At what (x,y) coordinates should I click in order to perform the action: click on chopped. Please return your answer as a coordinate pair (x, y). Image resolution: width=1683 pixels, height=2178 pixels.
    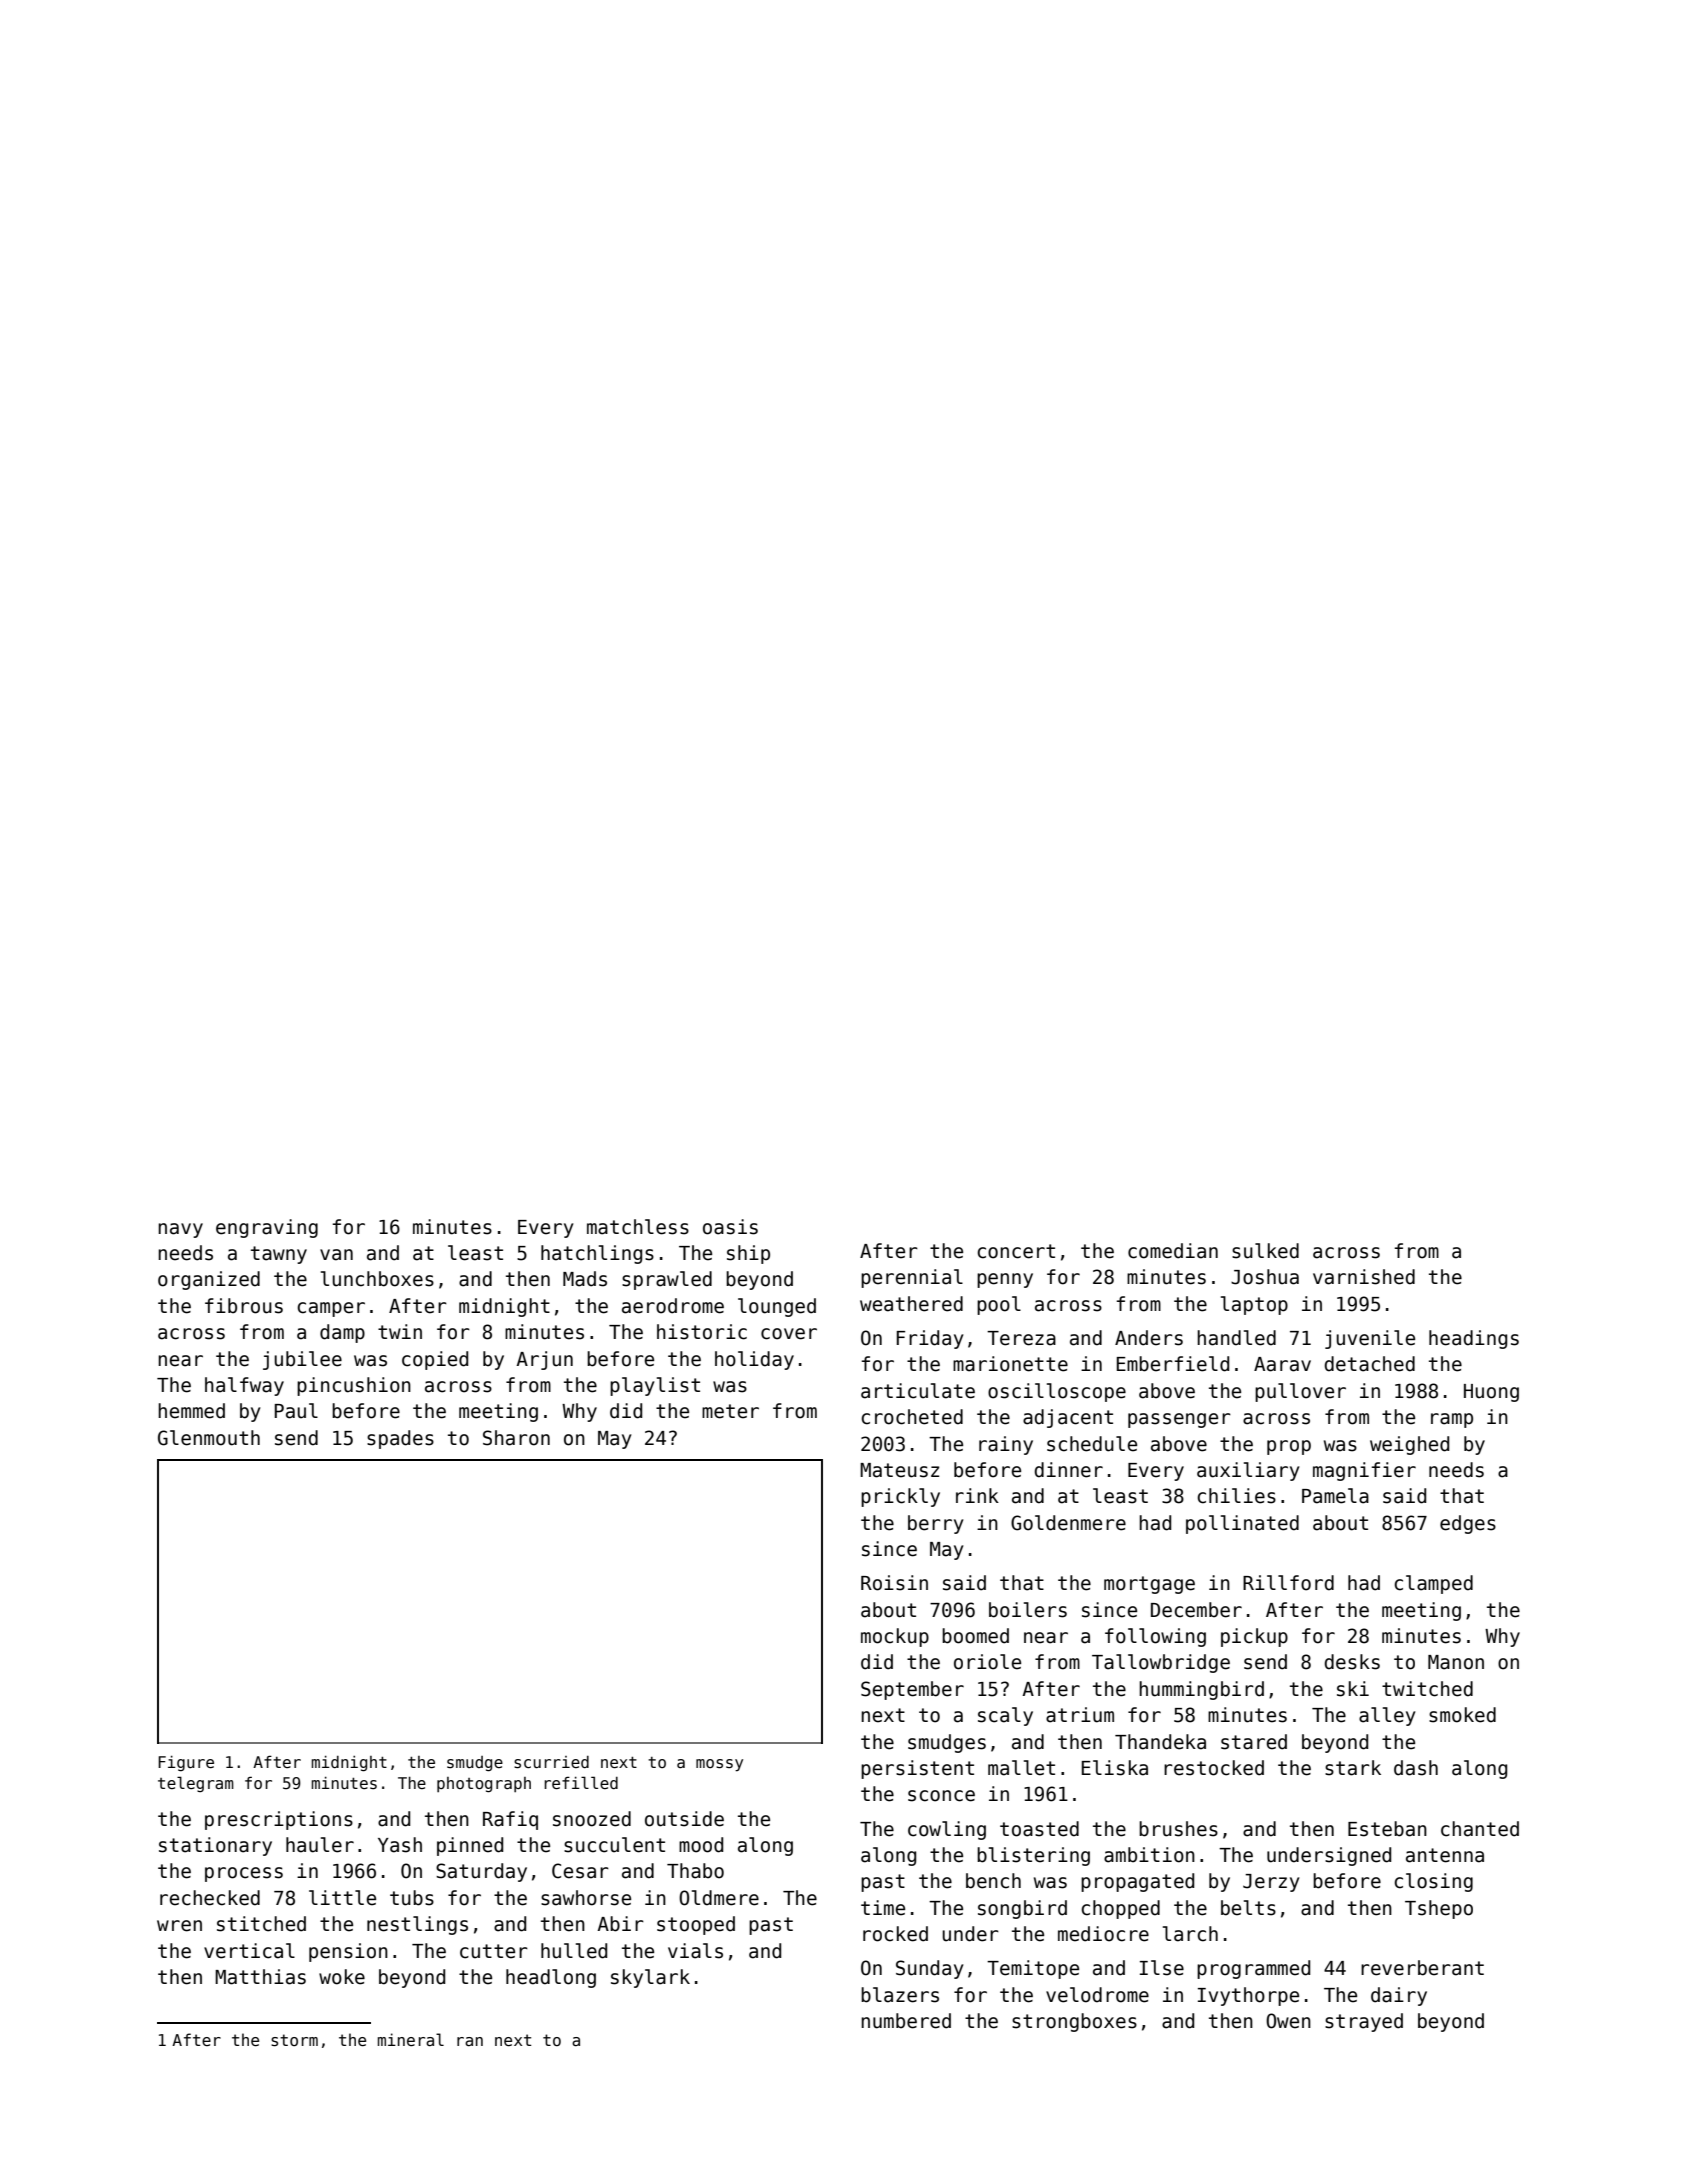
    Looking at the image, I should click on (1120, 1909).
